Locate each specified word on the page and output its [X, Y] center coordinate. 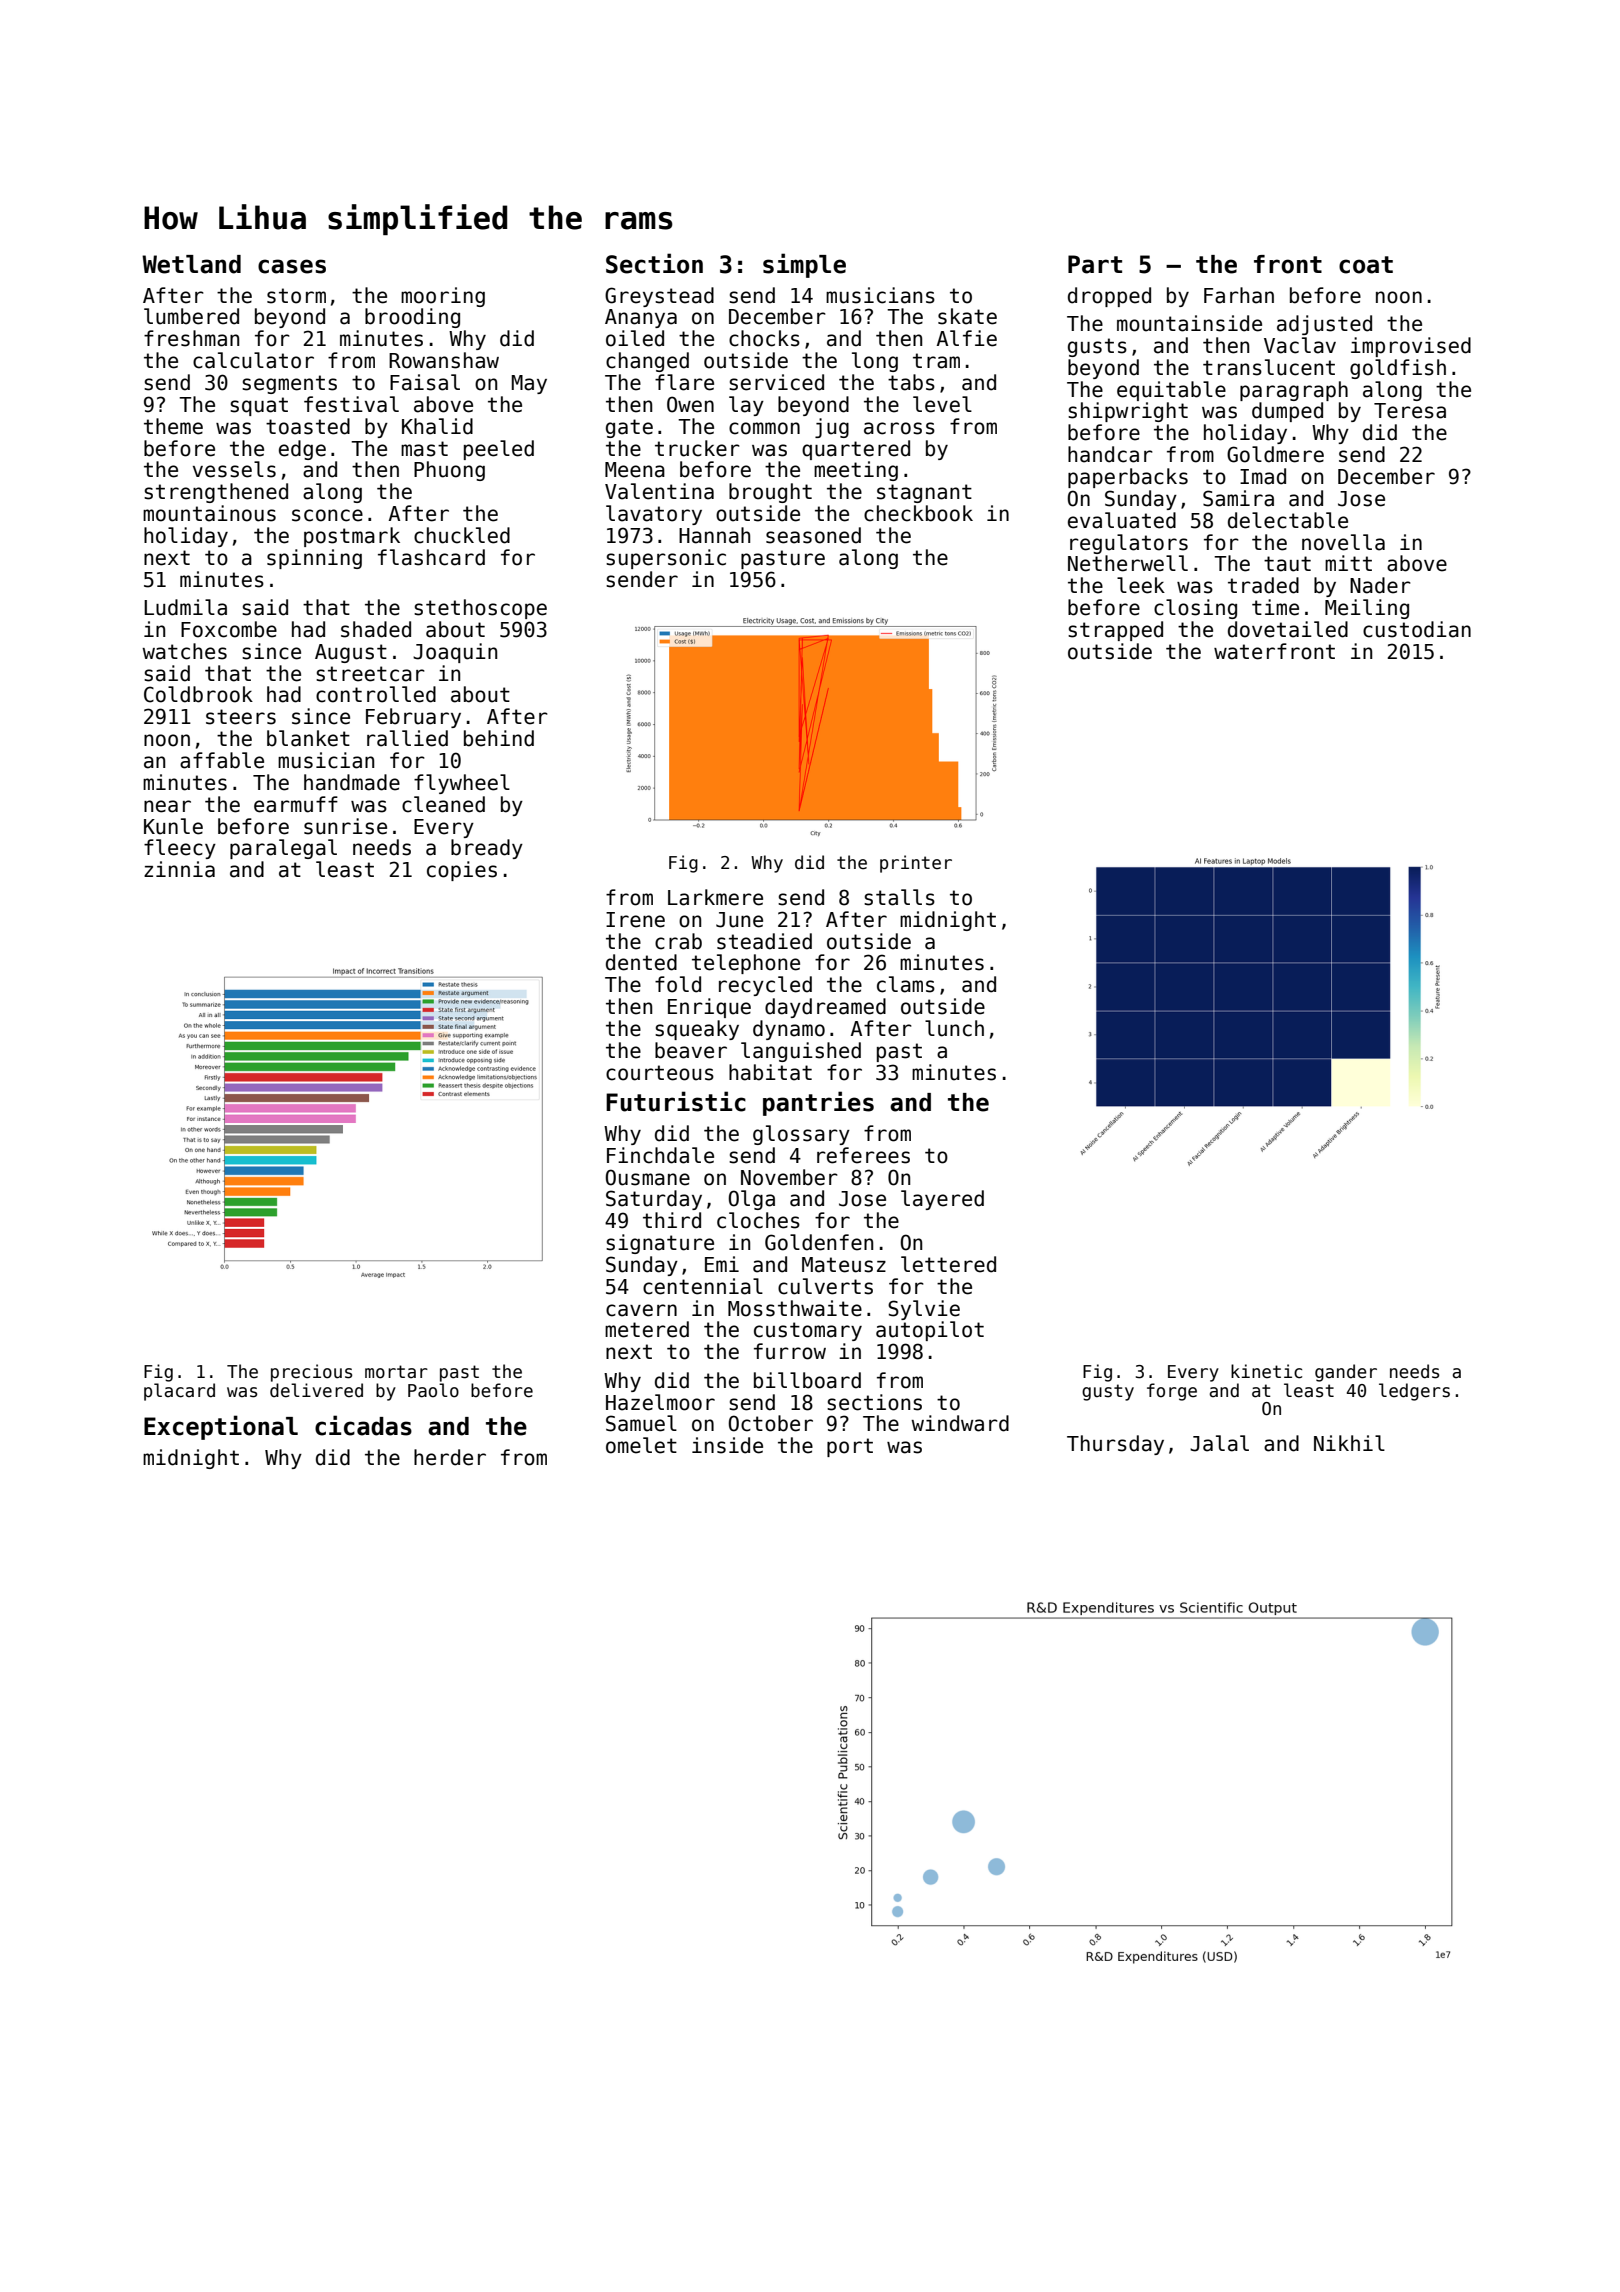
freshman [191, 338]
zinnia [179, 869]
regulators [1129, 544]
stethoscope [480, 609]
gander [1346, 1373]
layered [942, 1200]
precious [311, 1373]
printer [916, 864]
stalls [899, 897]
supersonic [666, 559]
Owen [690, 404]
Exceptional [221, 1427]
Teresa [1410, 411]
